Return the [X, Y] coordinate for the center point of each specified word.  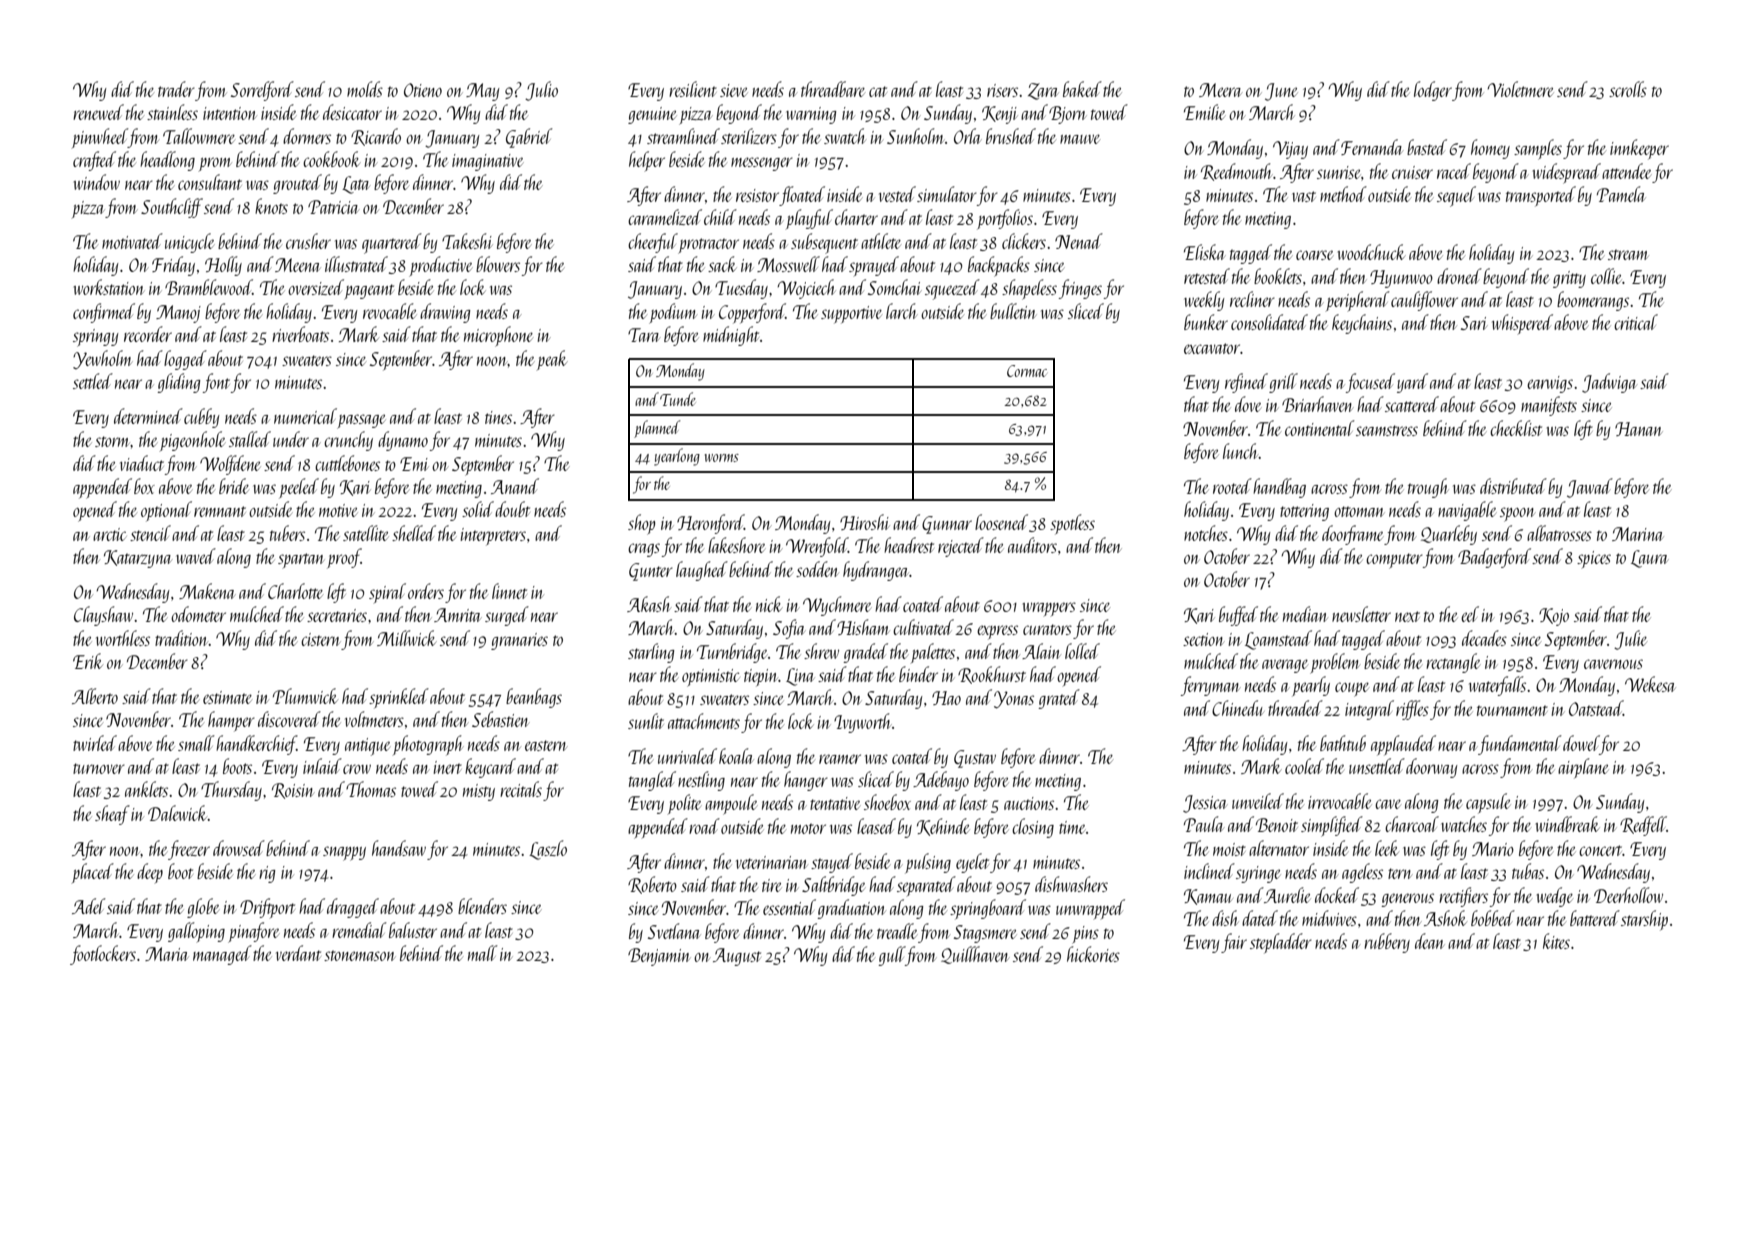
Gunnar [947, 525]
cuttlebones [347, 463]
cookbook [332, 159]
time [1072, 827]
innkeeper [1639, 149]
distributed [1513, 486]
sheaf [112, 815]
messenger [762, 164]
